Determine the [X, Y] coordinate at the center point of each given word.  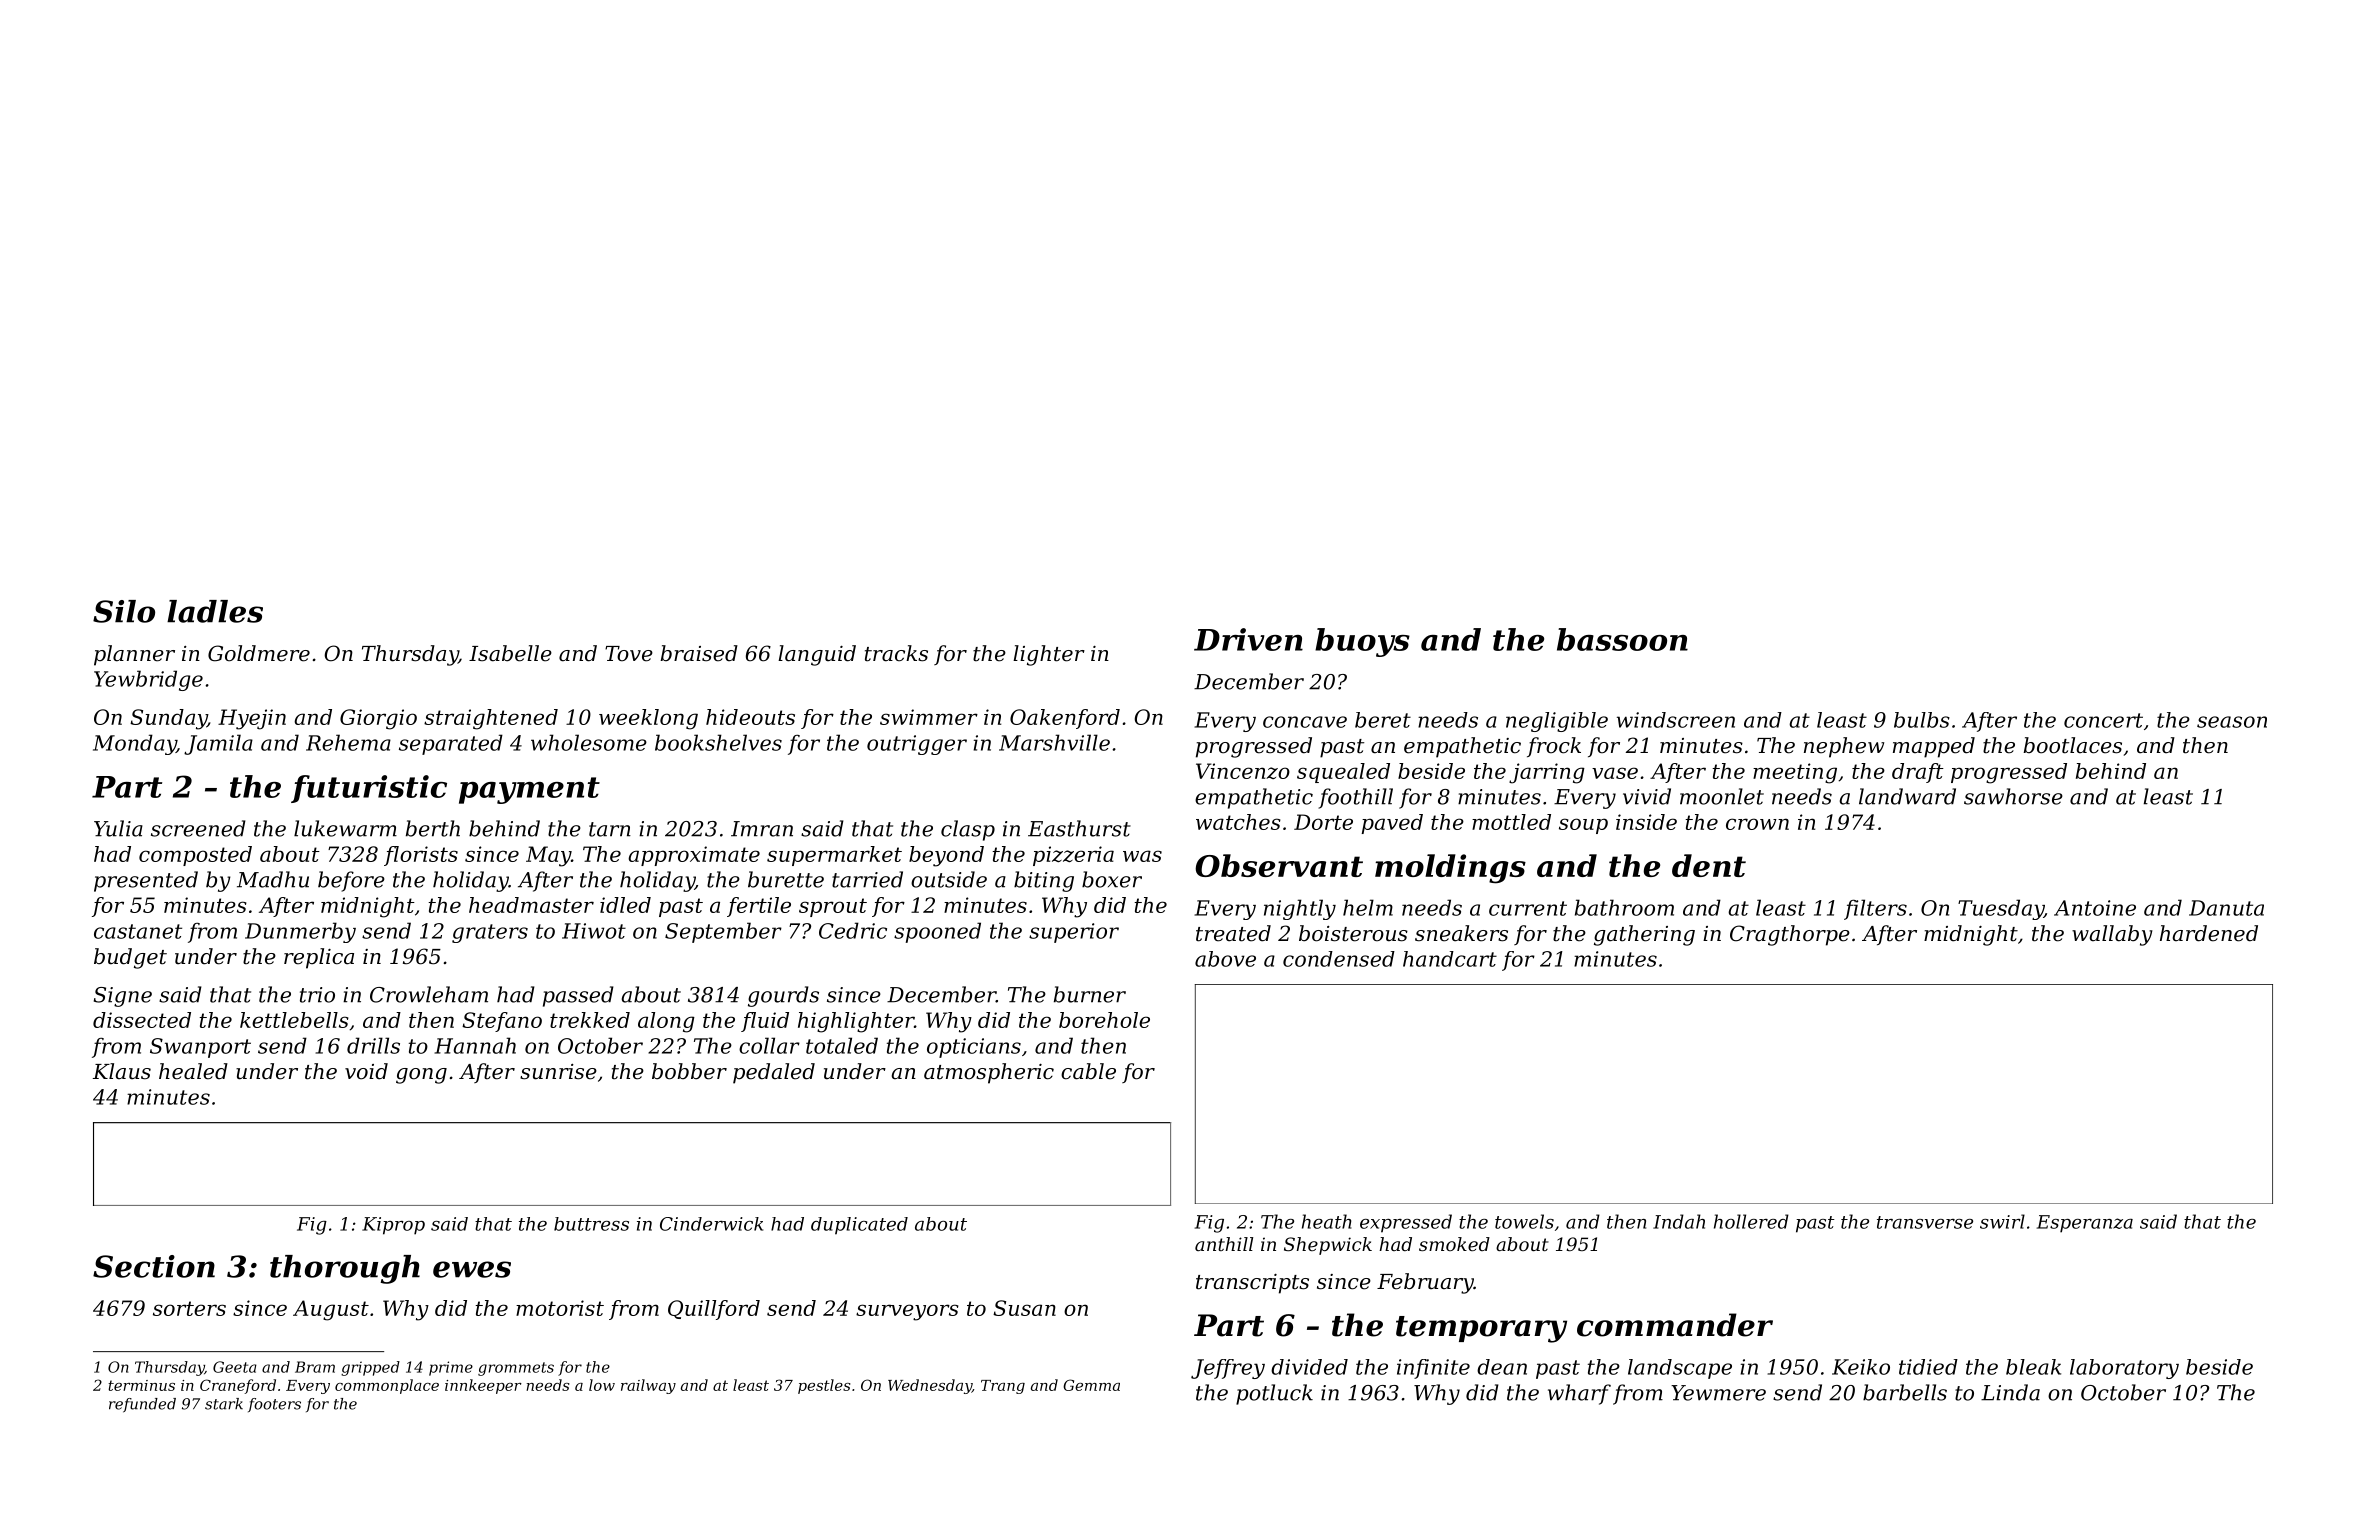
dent [1709, 865]
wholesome [589, 742]
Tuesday [2001, 909]
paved [1392, 824]
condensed [1339, 959]
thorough [345, 1269]
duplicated [859, 1226]
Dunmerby [300, 932]
